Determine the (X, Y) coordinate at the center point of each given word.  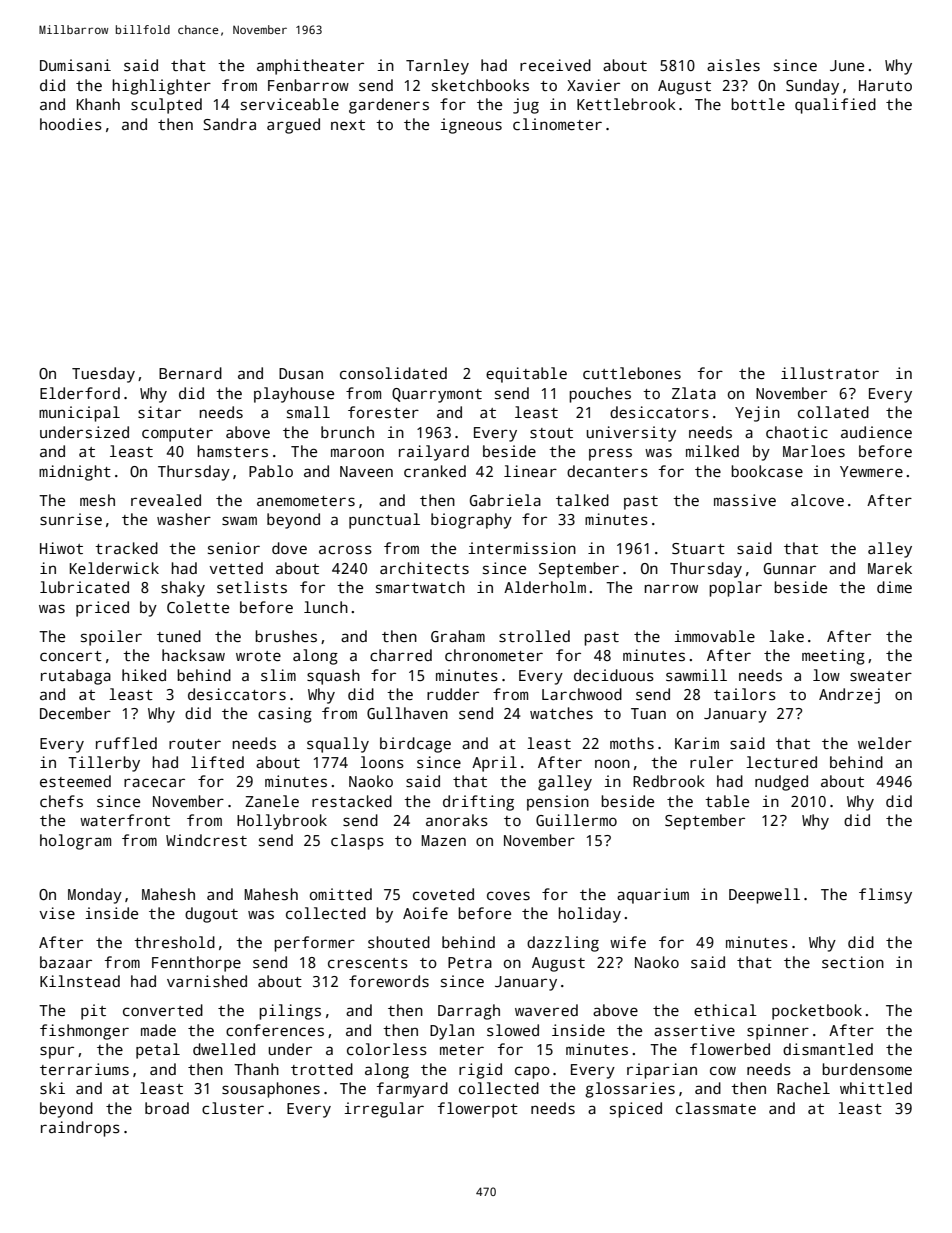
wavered (546, 1010)
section (853, 962)
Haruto (885, 85)
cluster (233, 1108)
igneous (471, 126)
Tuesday (103, 375)
